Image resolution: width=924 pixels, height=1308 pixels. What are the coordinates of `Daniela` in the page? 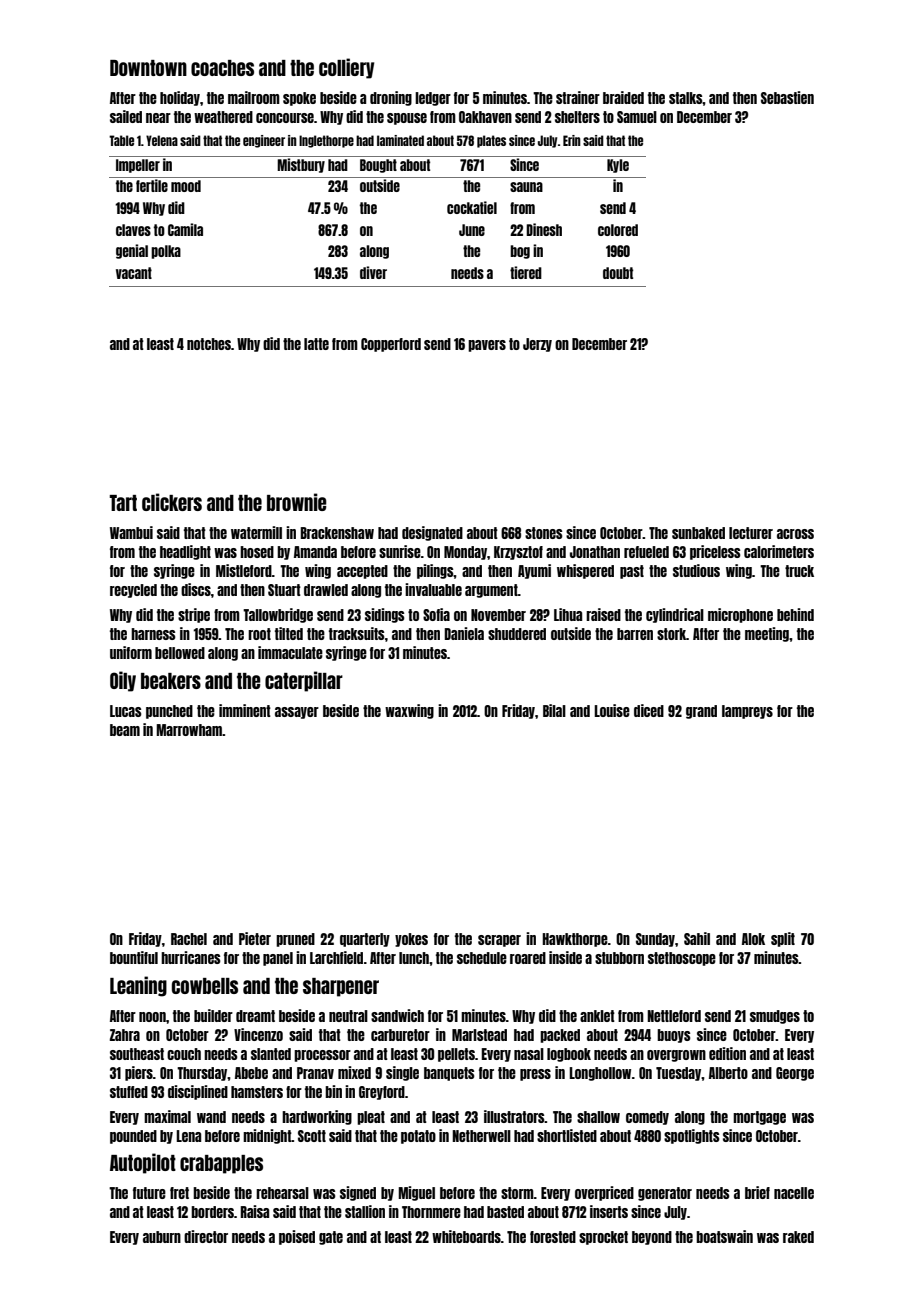 It's located at (464, 633).
